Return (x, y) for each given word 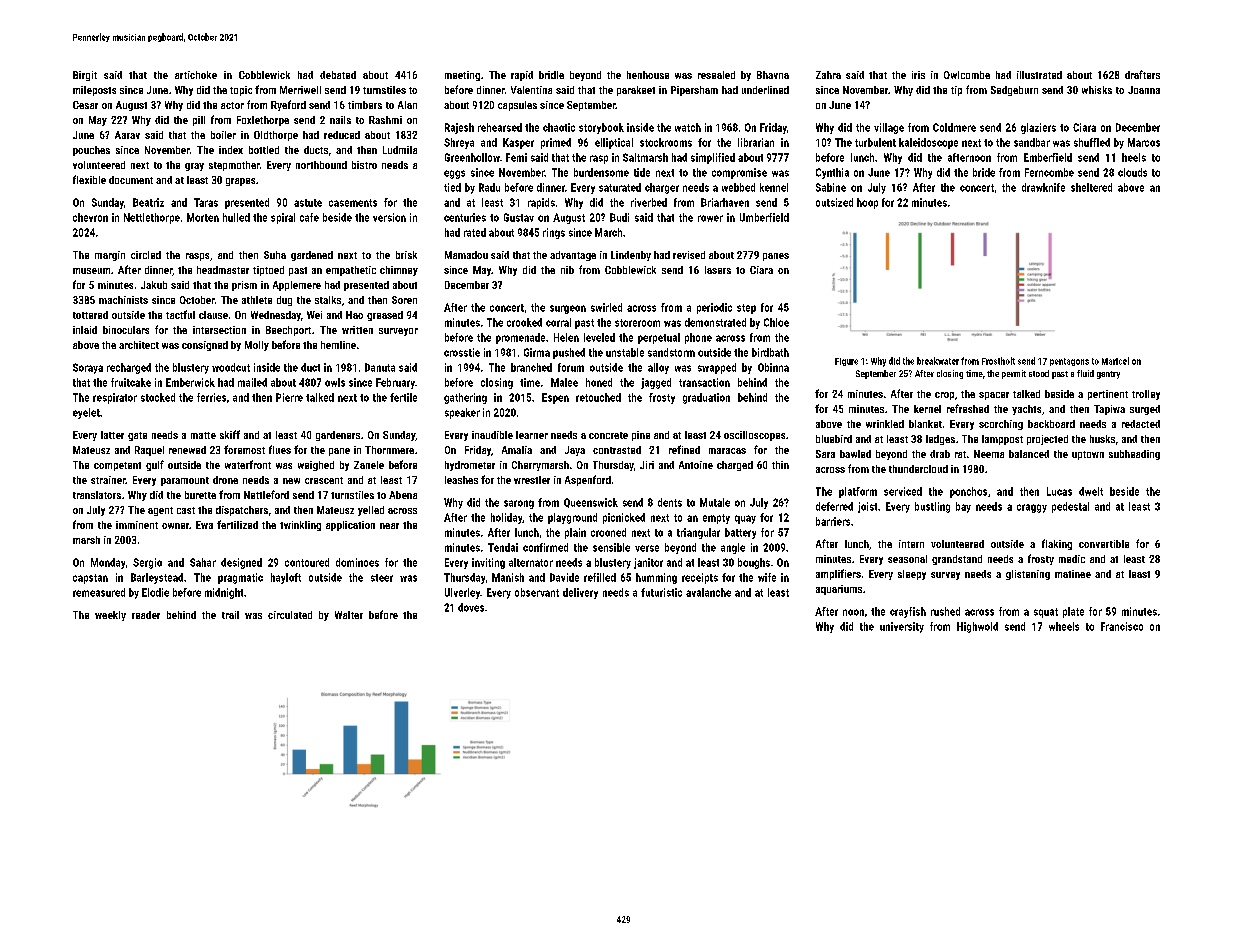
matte (203, 435)
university (902, 627)
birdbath (770, 352)
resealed (716, 75)
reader (146, 615)
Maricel (1115, 361)
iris (918, 75)
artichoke (196, 75)
